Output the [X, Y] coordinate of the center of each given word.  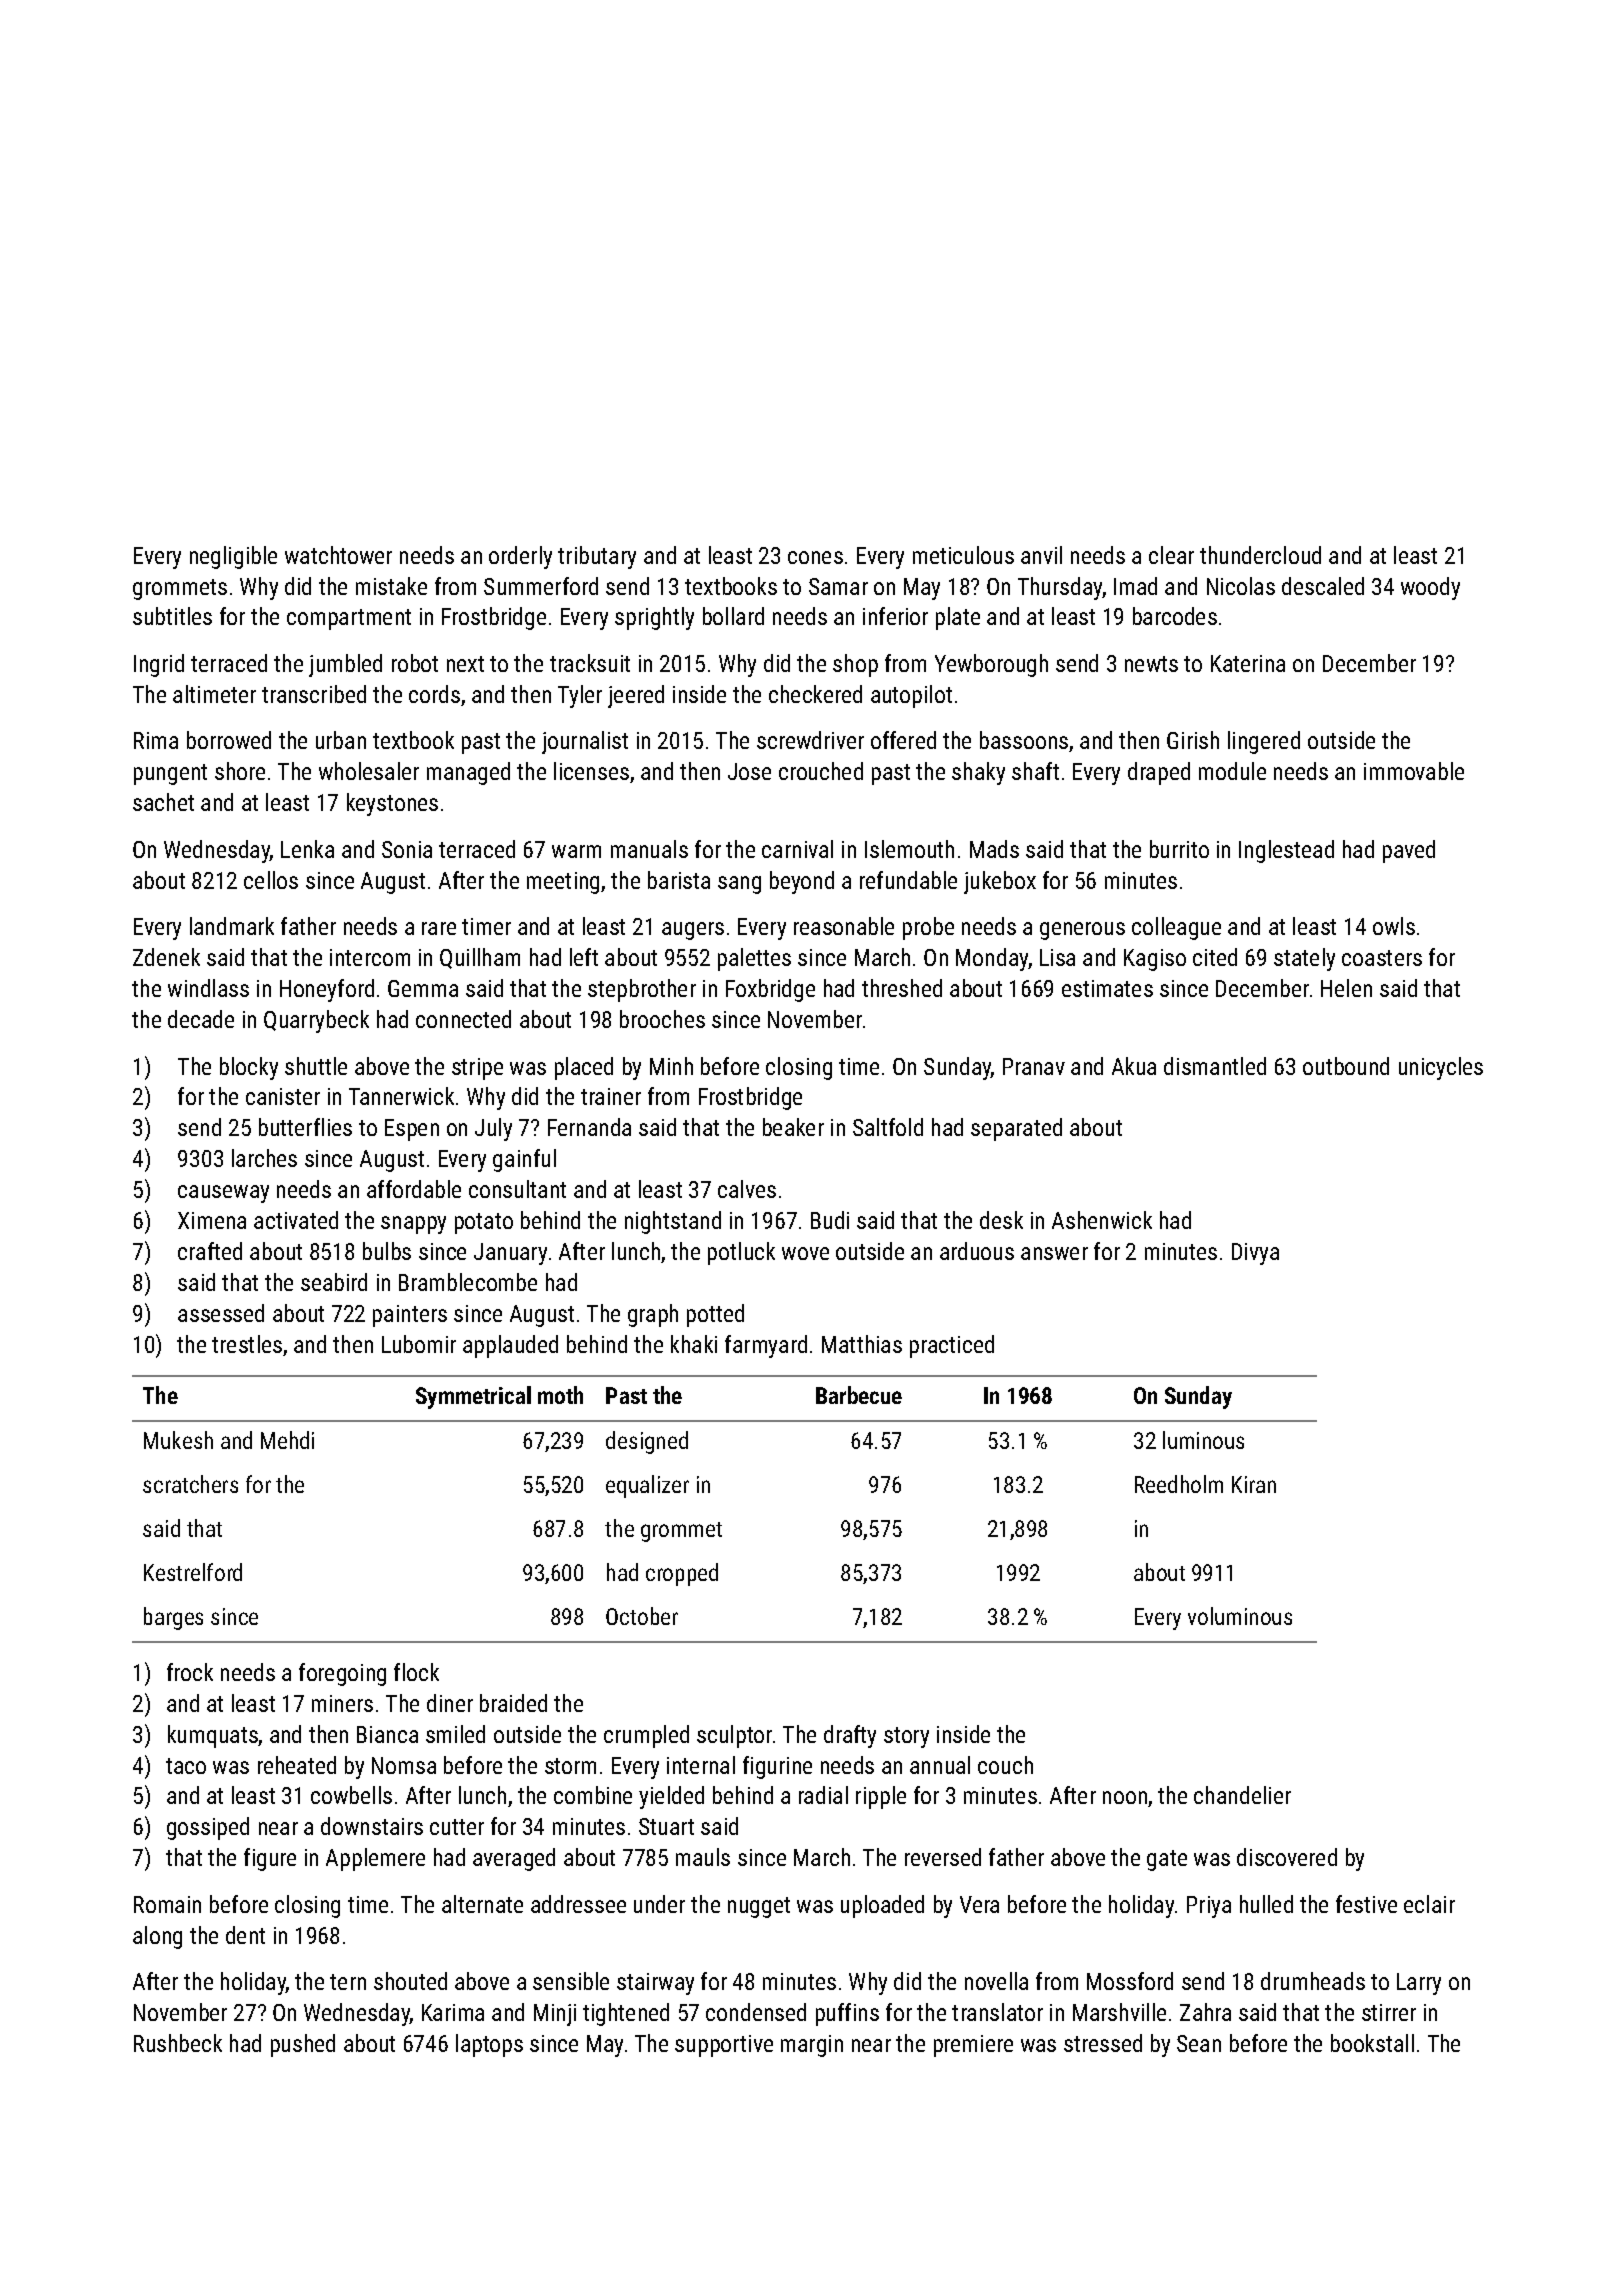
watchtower [338, 555]
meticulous [963, 555]
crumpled [646, 1736]
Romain [167, 1904]
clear [1171, 555]
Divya [1255, 1254]
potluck [741, 1253]
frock [190, 1672]
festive [1366, 1904]
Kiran [1254, 1484]
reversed [943, 1857]
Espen [412, 1130]
